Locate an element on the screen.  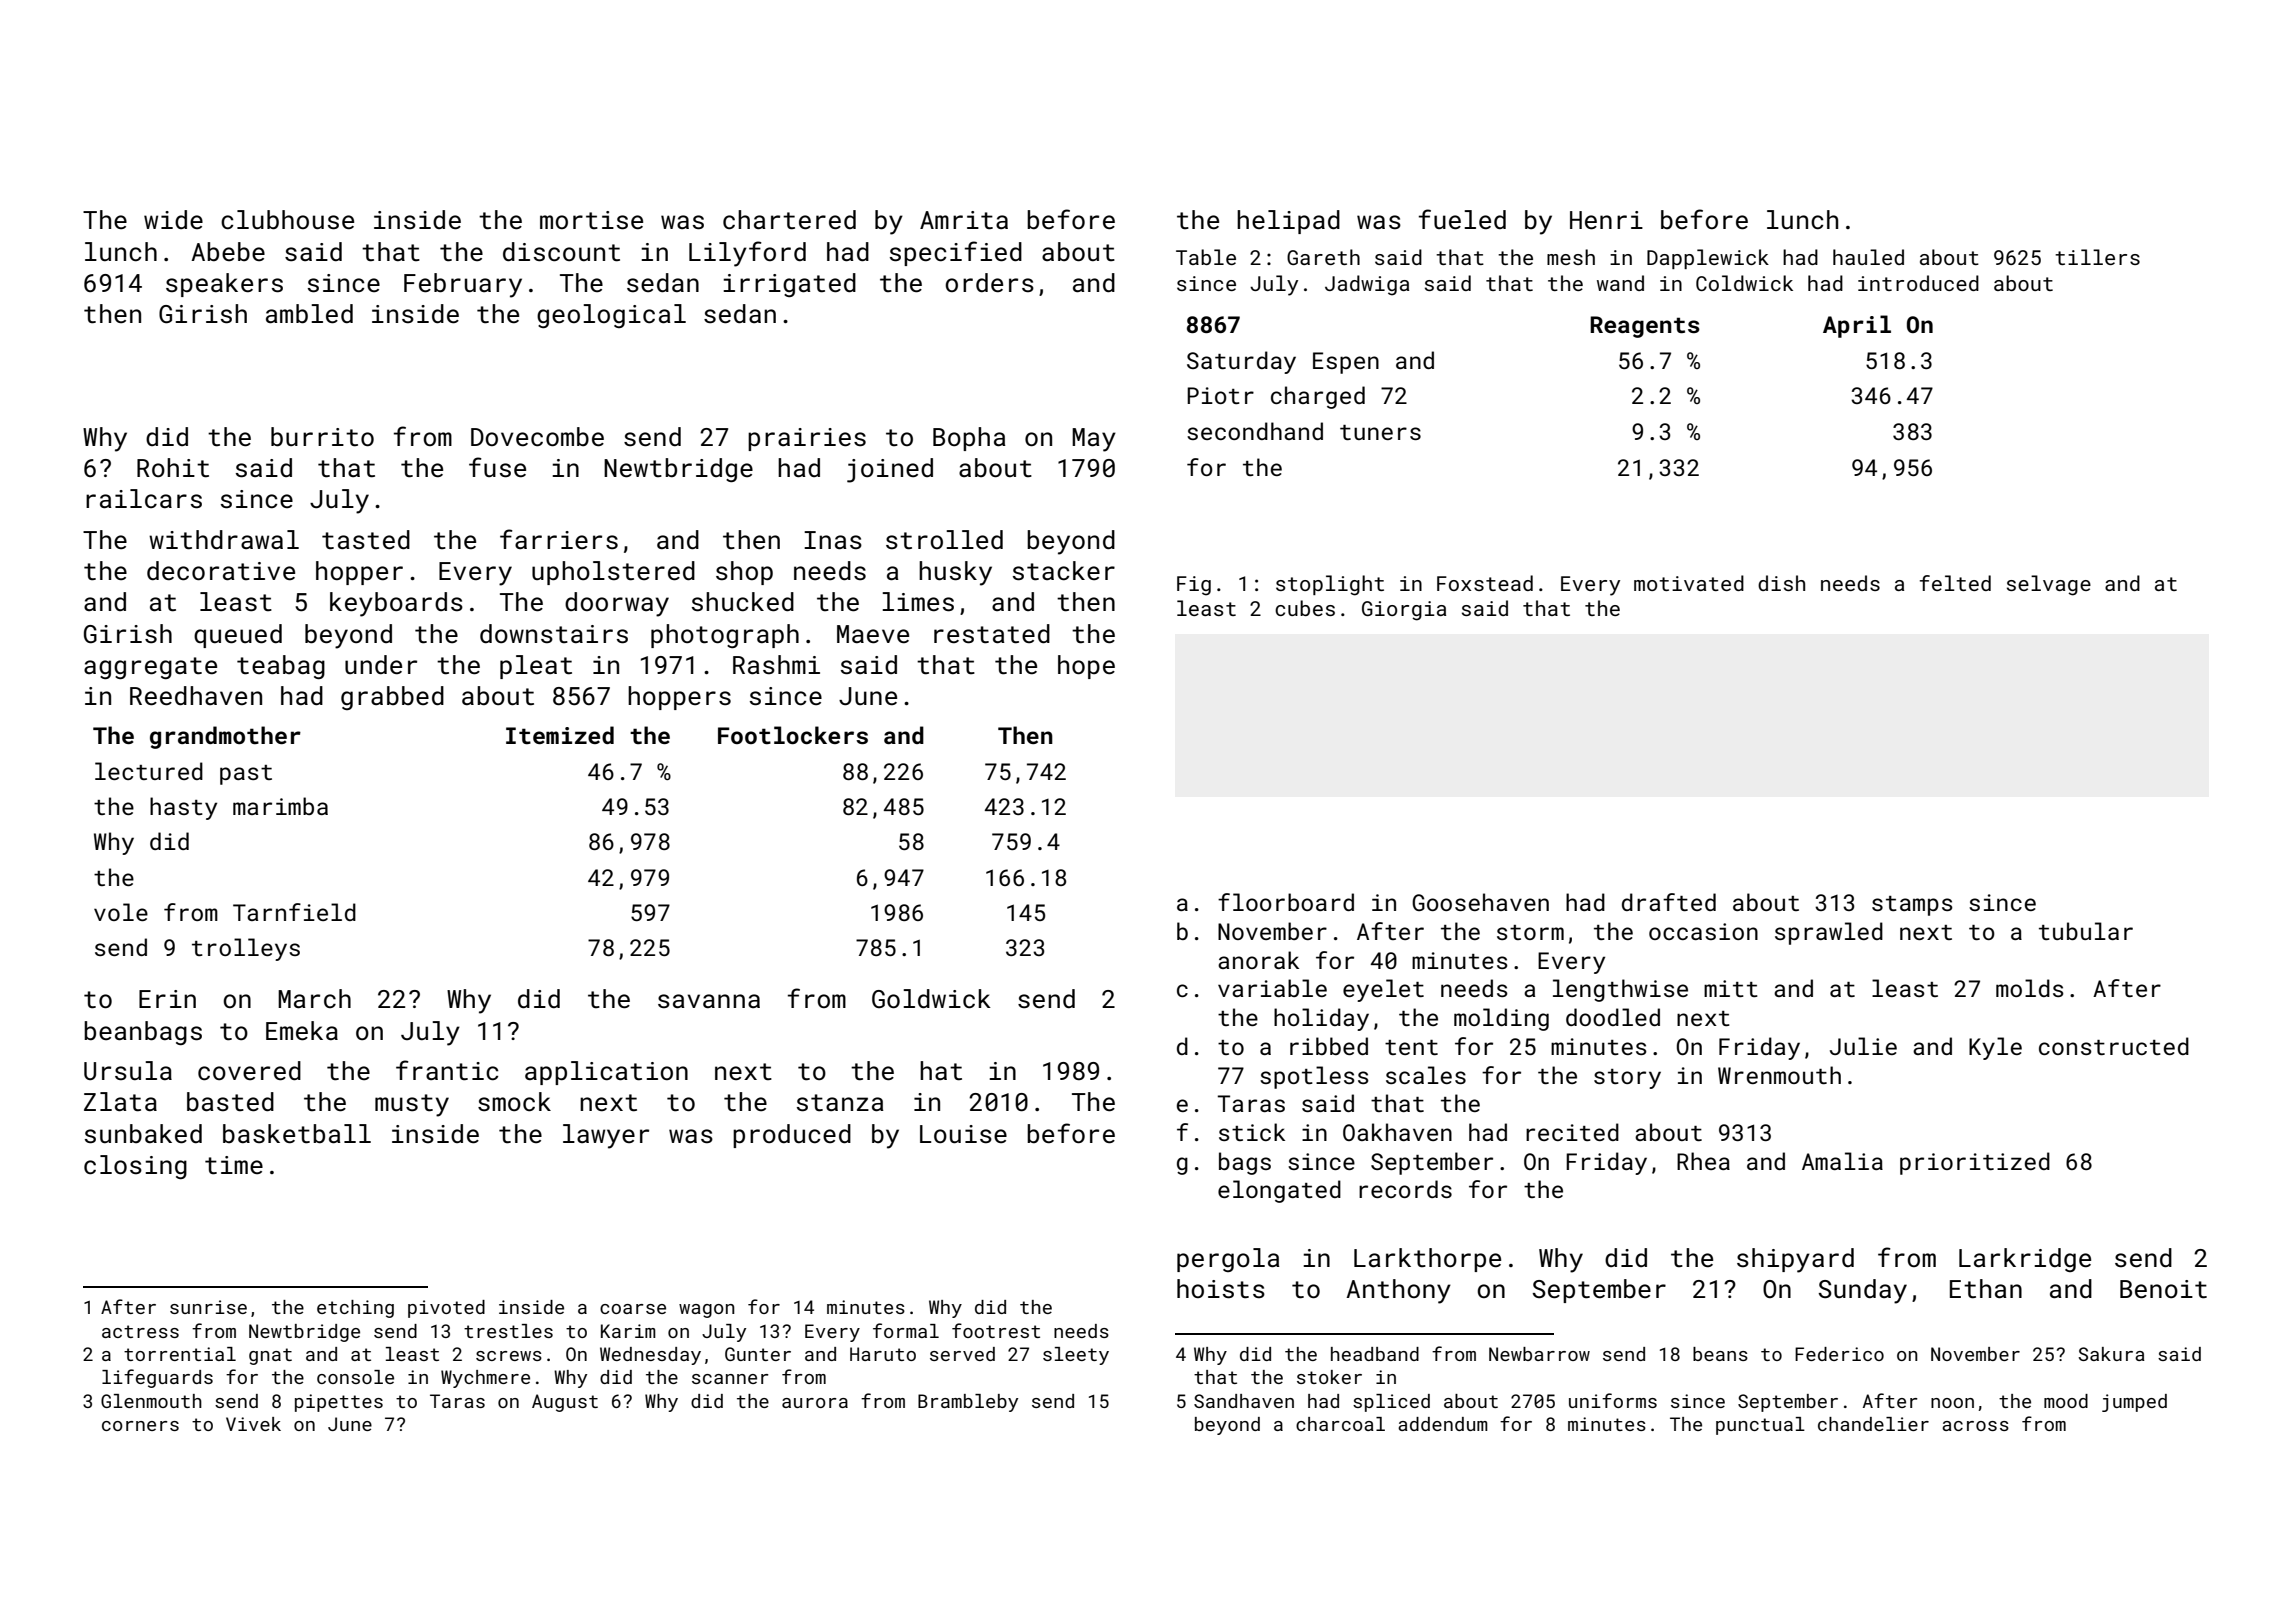
August is located at coordinates (565, 1403).
